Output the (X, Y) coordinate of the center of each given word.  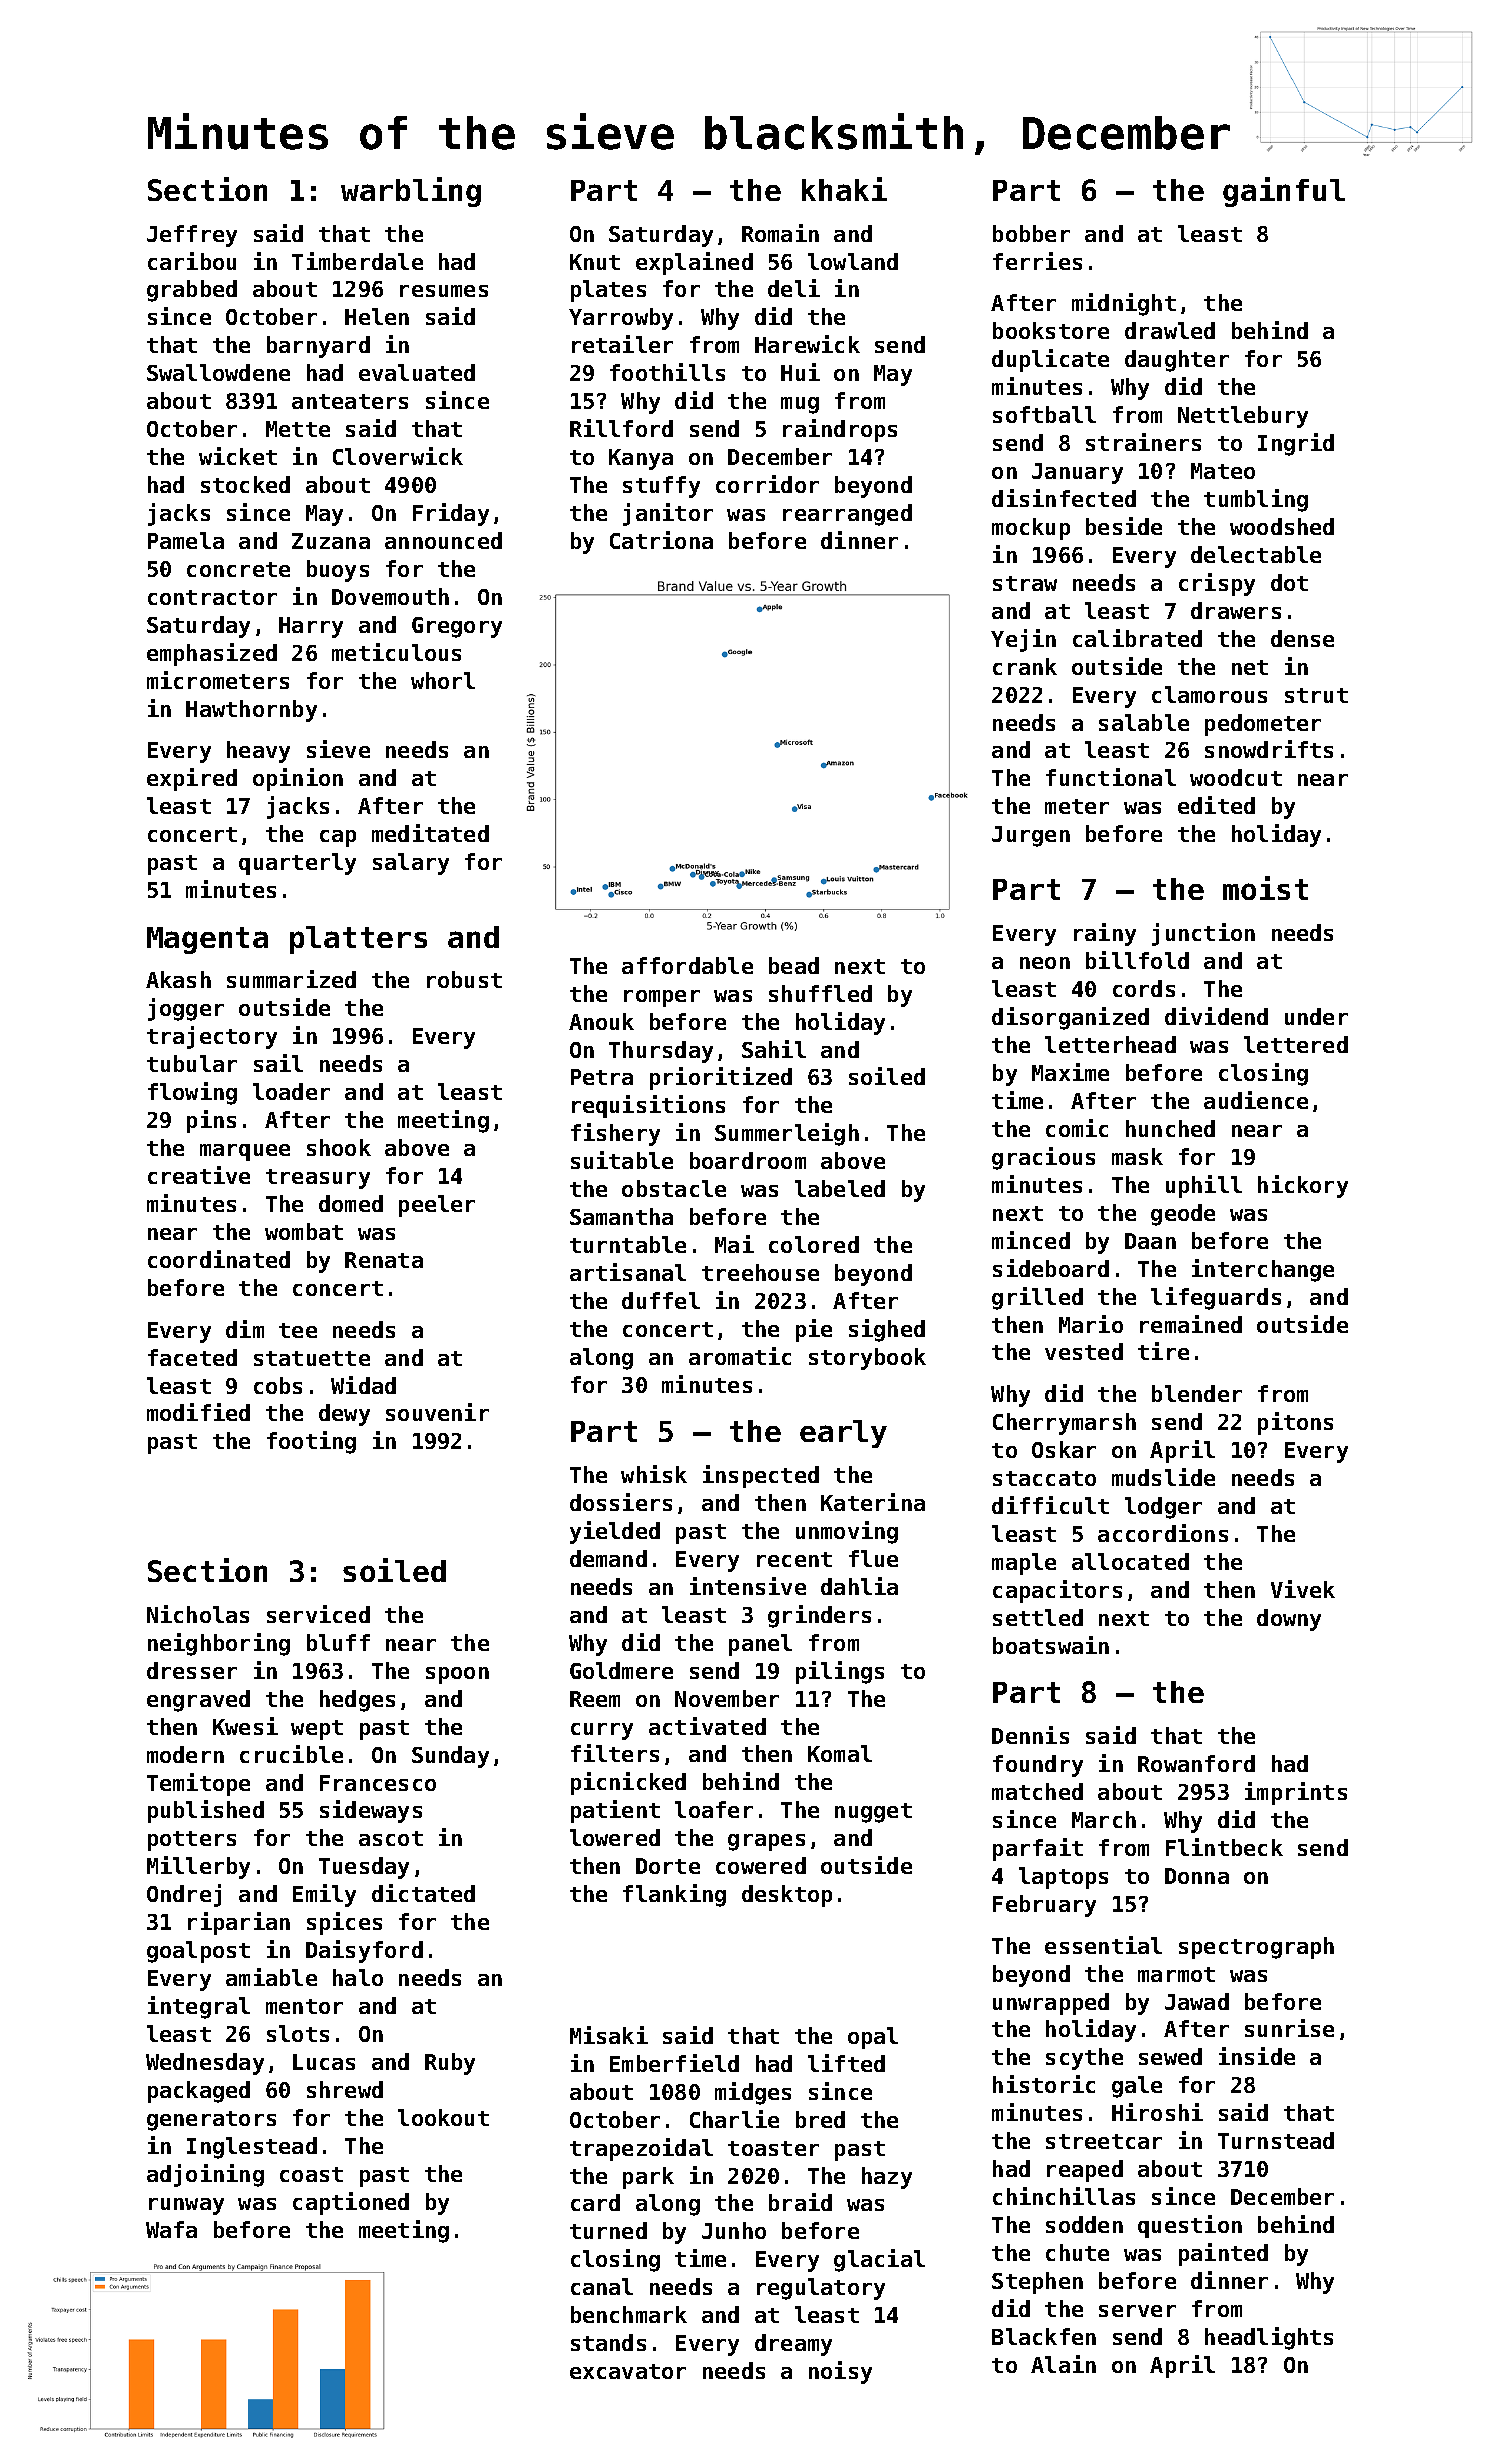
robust (464, 979)
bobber (1031, 233)
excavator (628, 2371)
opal (873, 2038)
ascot (391, 1838)
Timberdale (357, 261)
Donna (1197, 1876)
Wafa (171, 2229)
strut (1316, 695)
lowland (853, 261)
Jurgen (1031, 836)
